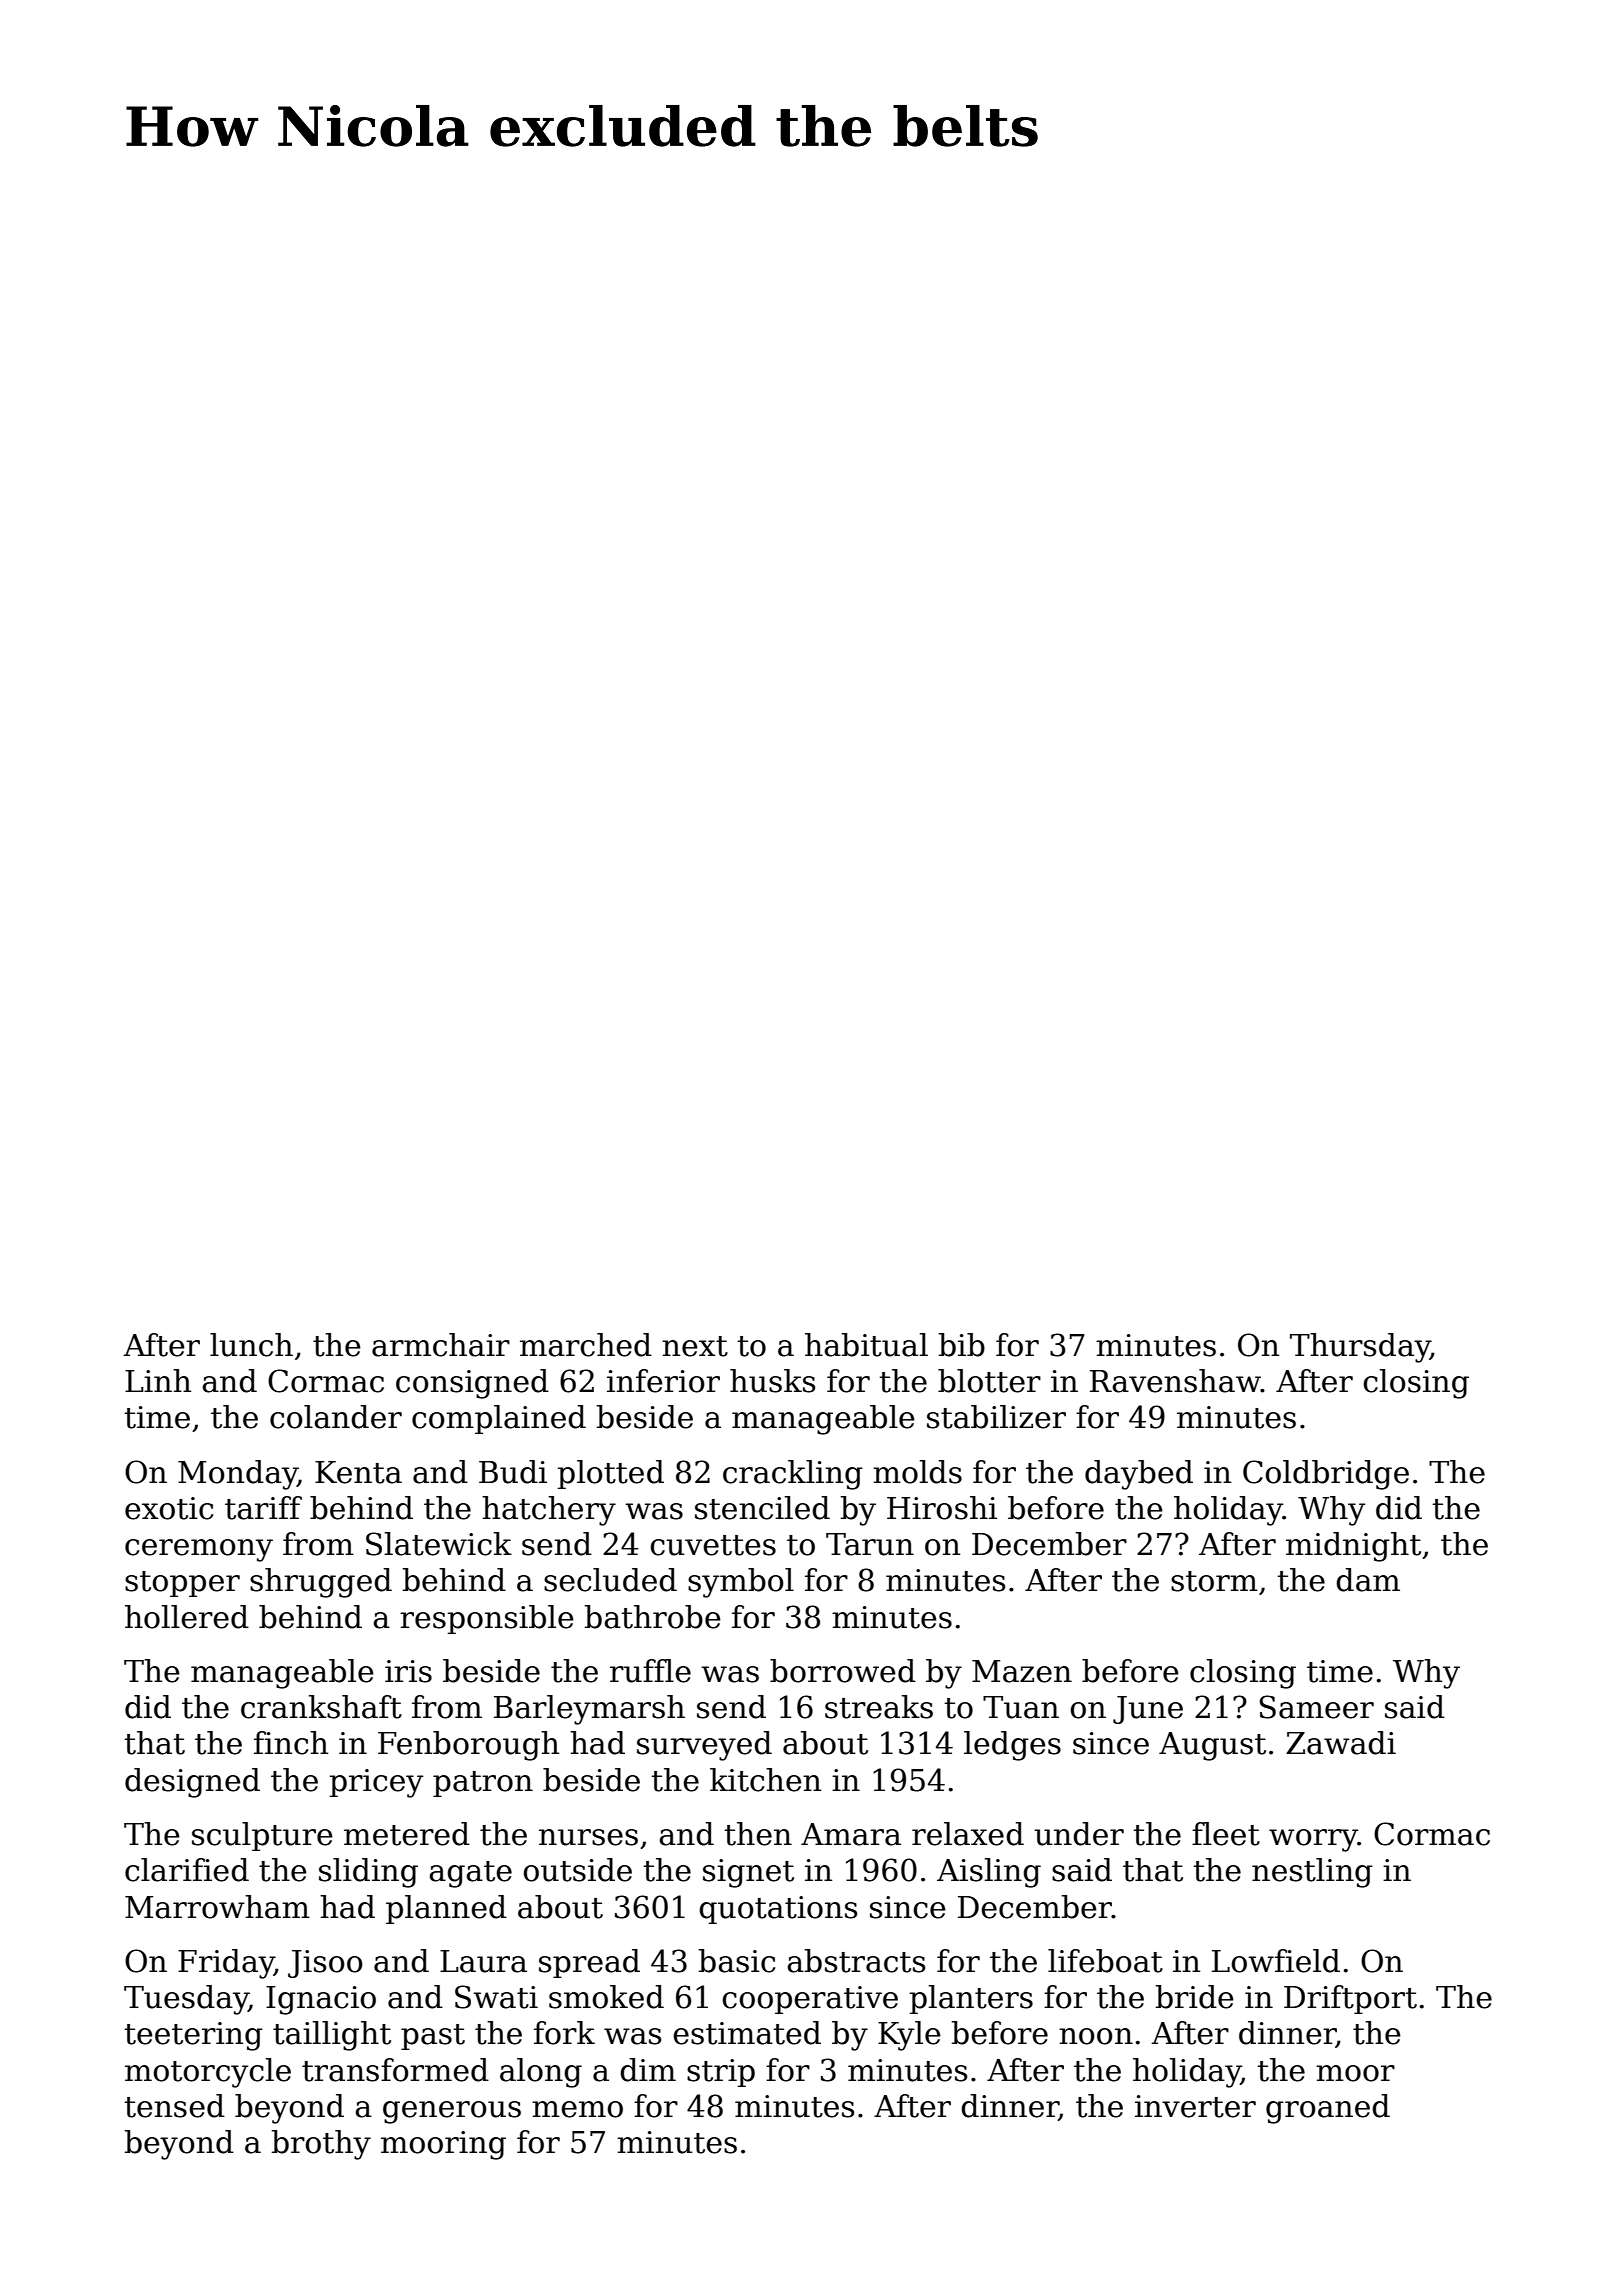  What do you see at coordinates (192, 1783) in the image?
I see `designed` at bounding box center [192, 1783].
